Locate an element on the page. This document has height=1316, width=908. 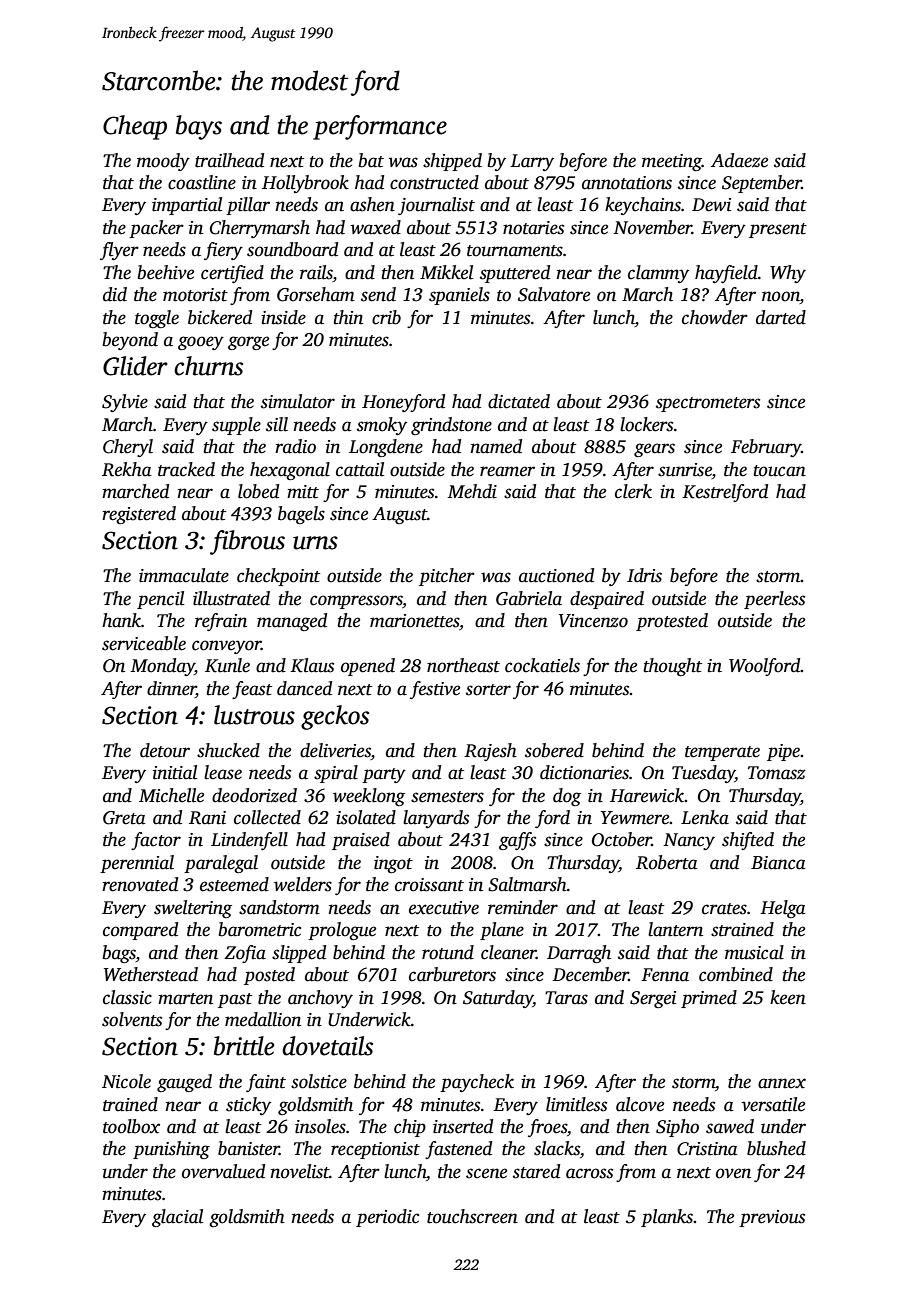
Saltmarsh is located at coordinates (527, 884).
